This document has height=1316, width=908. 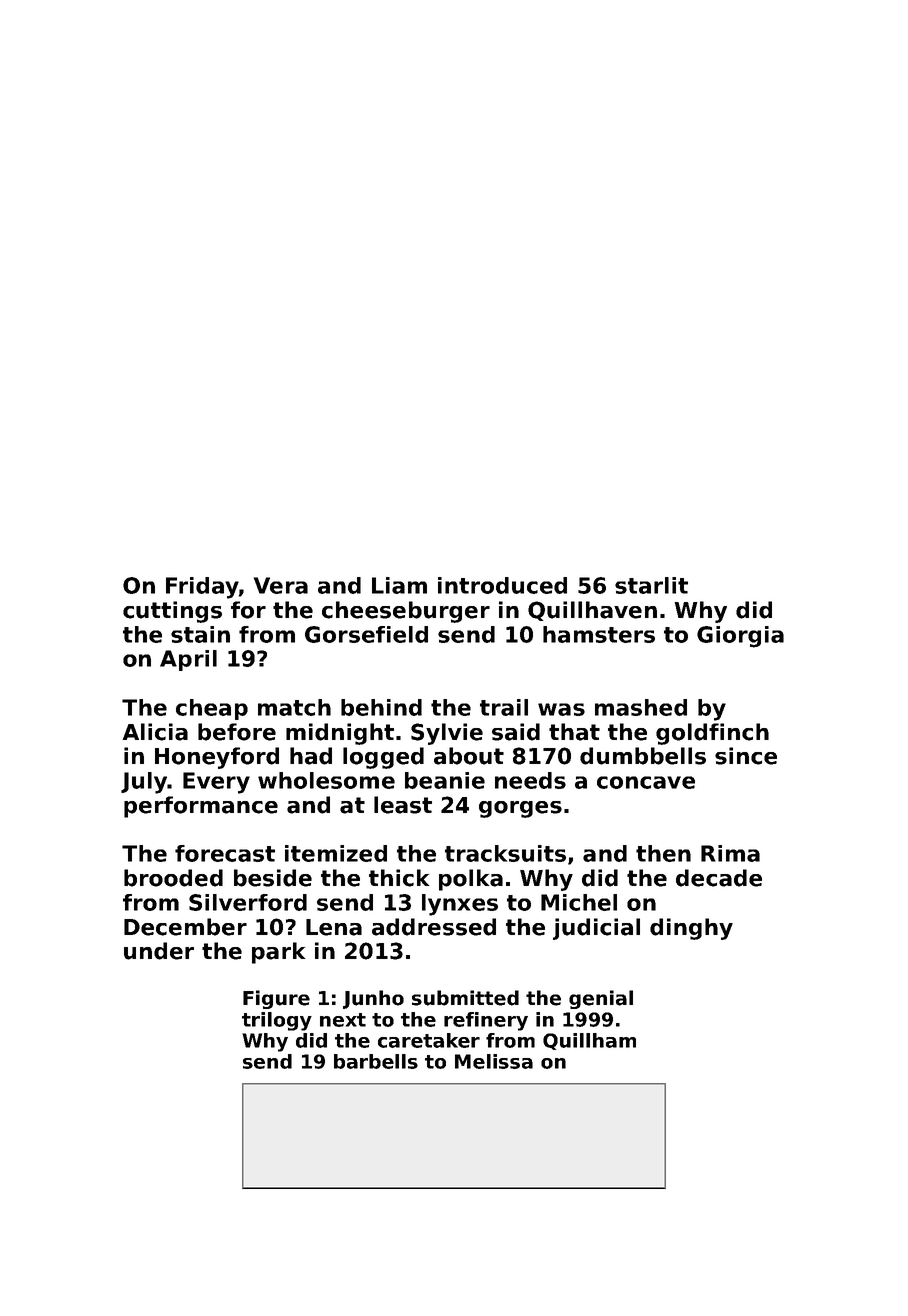 I want to click on April, so click(x=188, y=660).
